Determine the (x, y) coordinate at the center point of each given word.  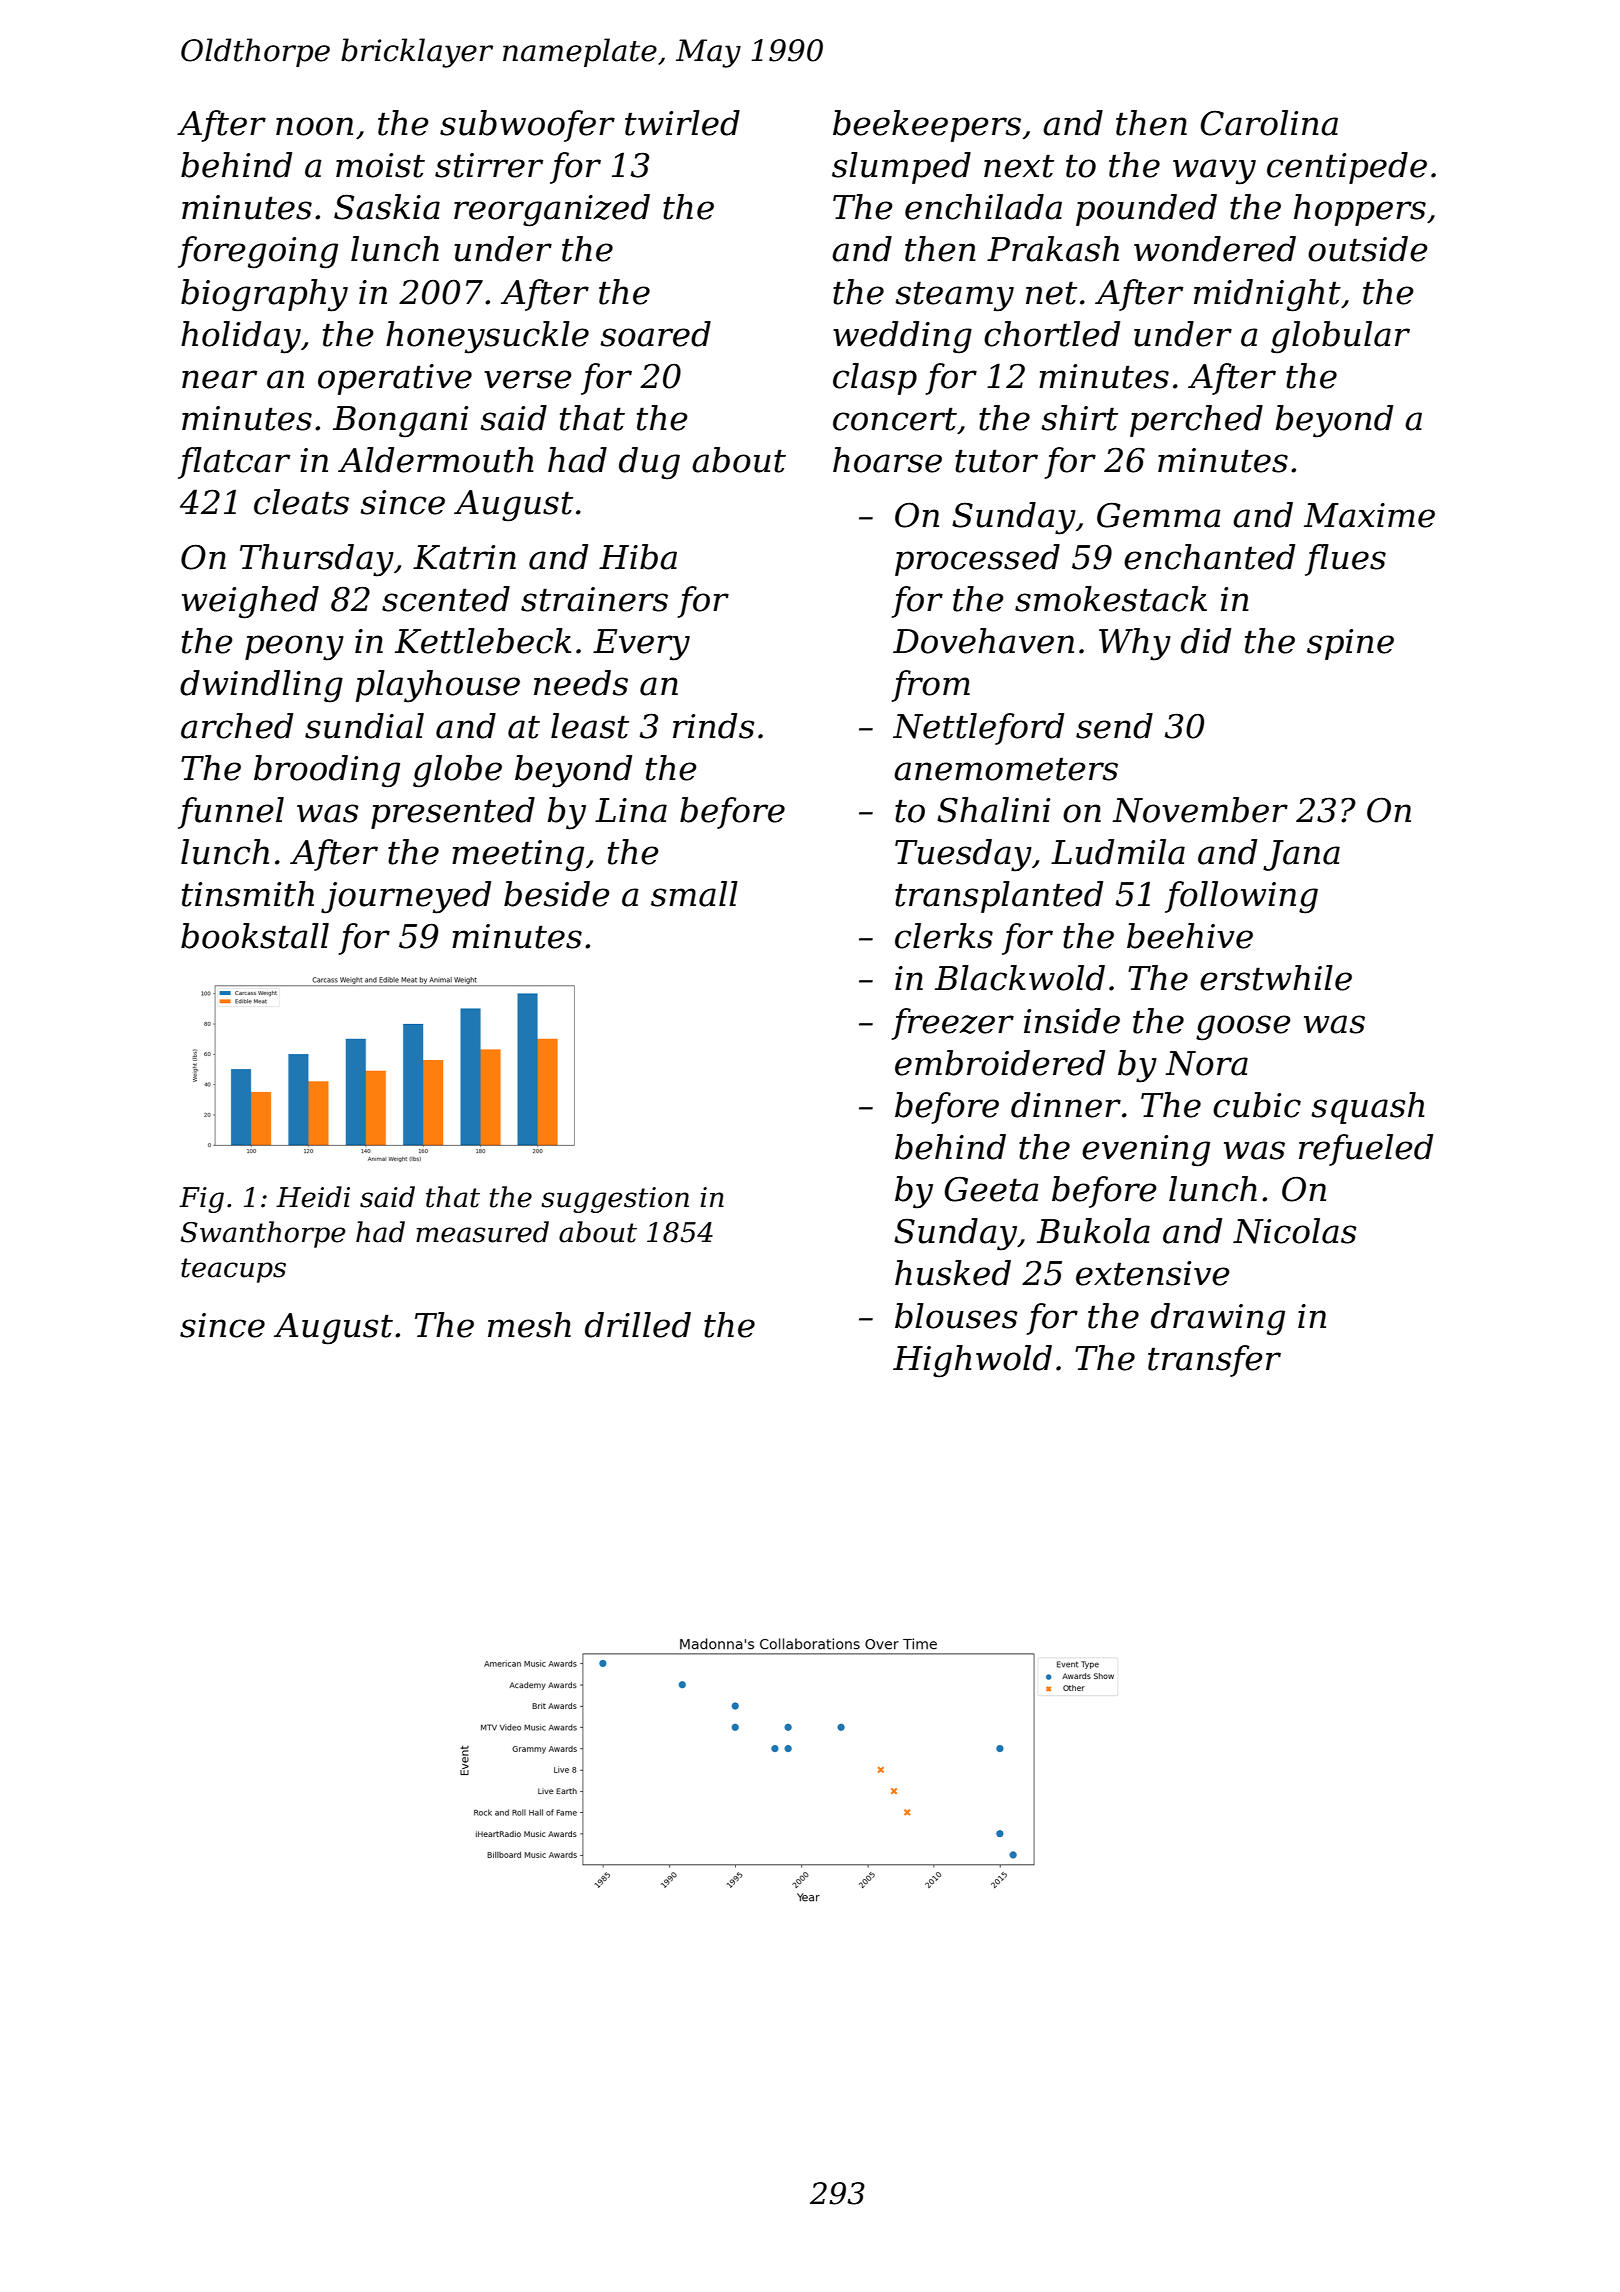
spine (1350, 644)
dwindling (261, 686)
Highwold (972, 1361)
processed (977, 560)
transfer (1214, 1361)
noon (314, 126)
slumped (901, 168)
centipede (1347, 168)
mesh (529, 1325)
